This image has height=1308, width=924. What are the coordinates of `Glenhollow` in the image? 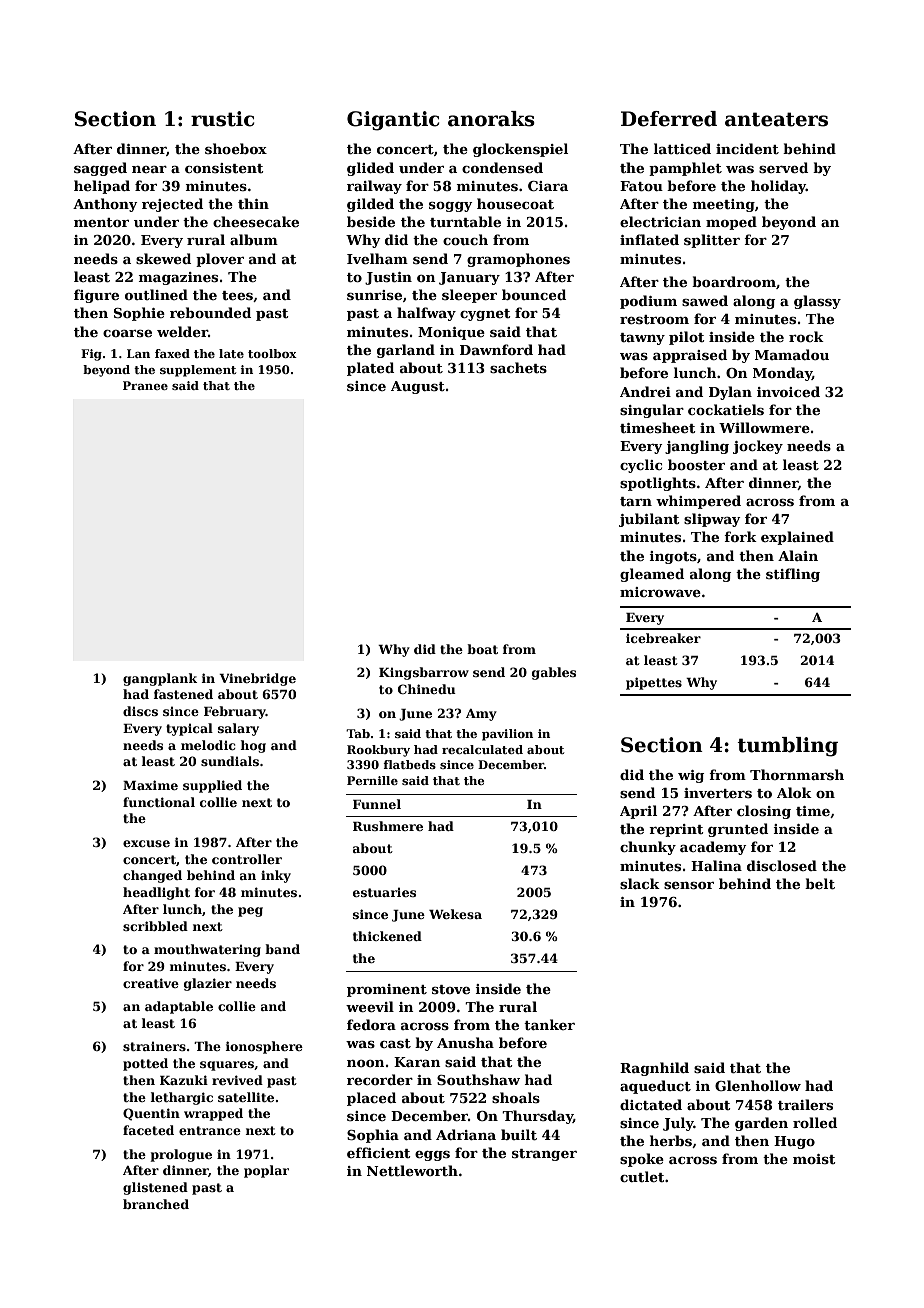 It's located at (758, 1085).
